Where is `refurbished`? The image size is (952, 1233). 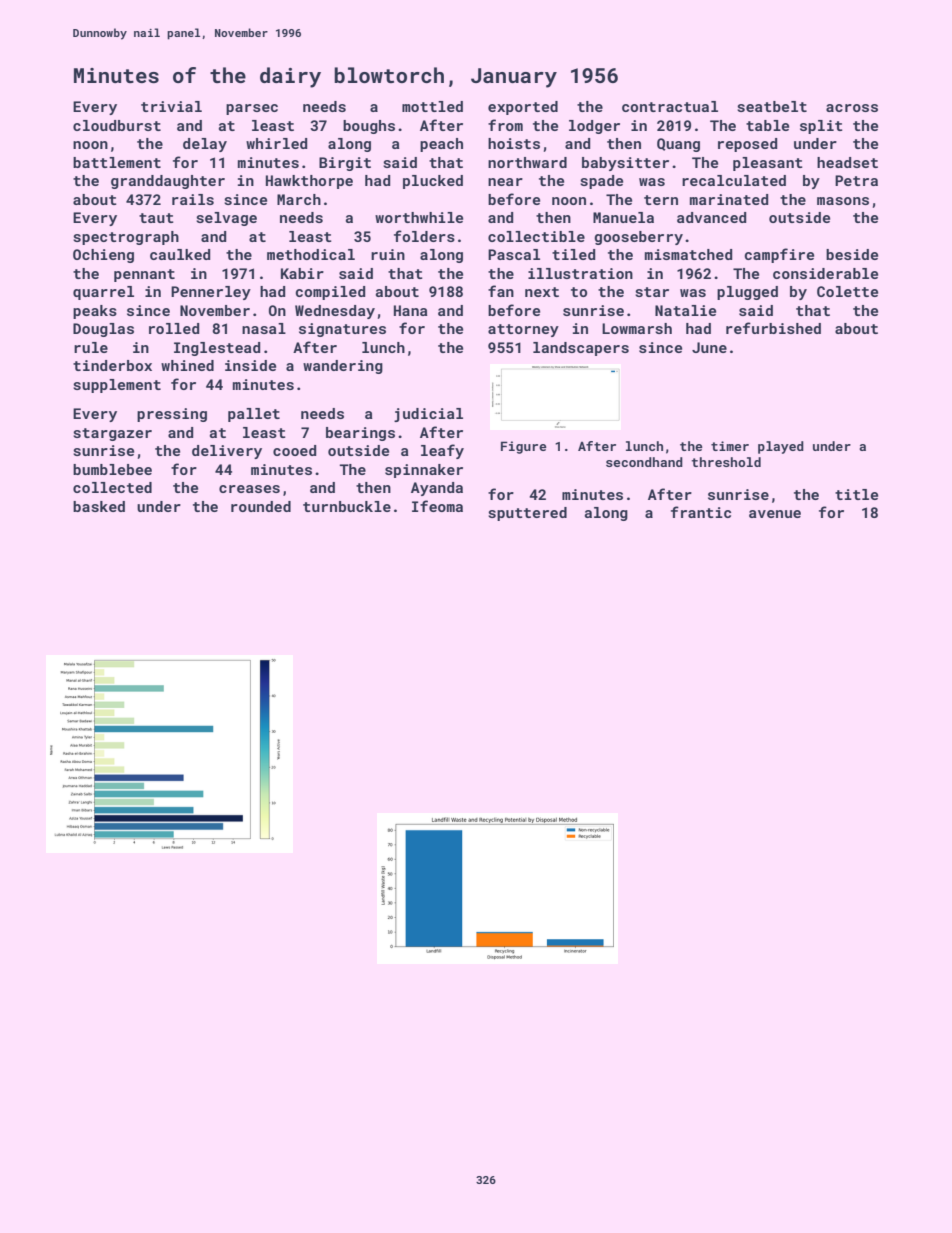
refurbished is located at coordinates (773, 328).
